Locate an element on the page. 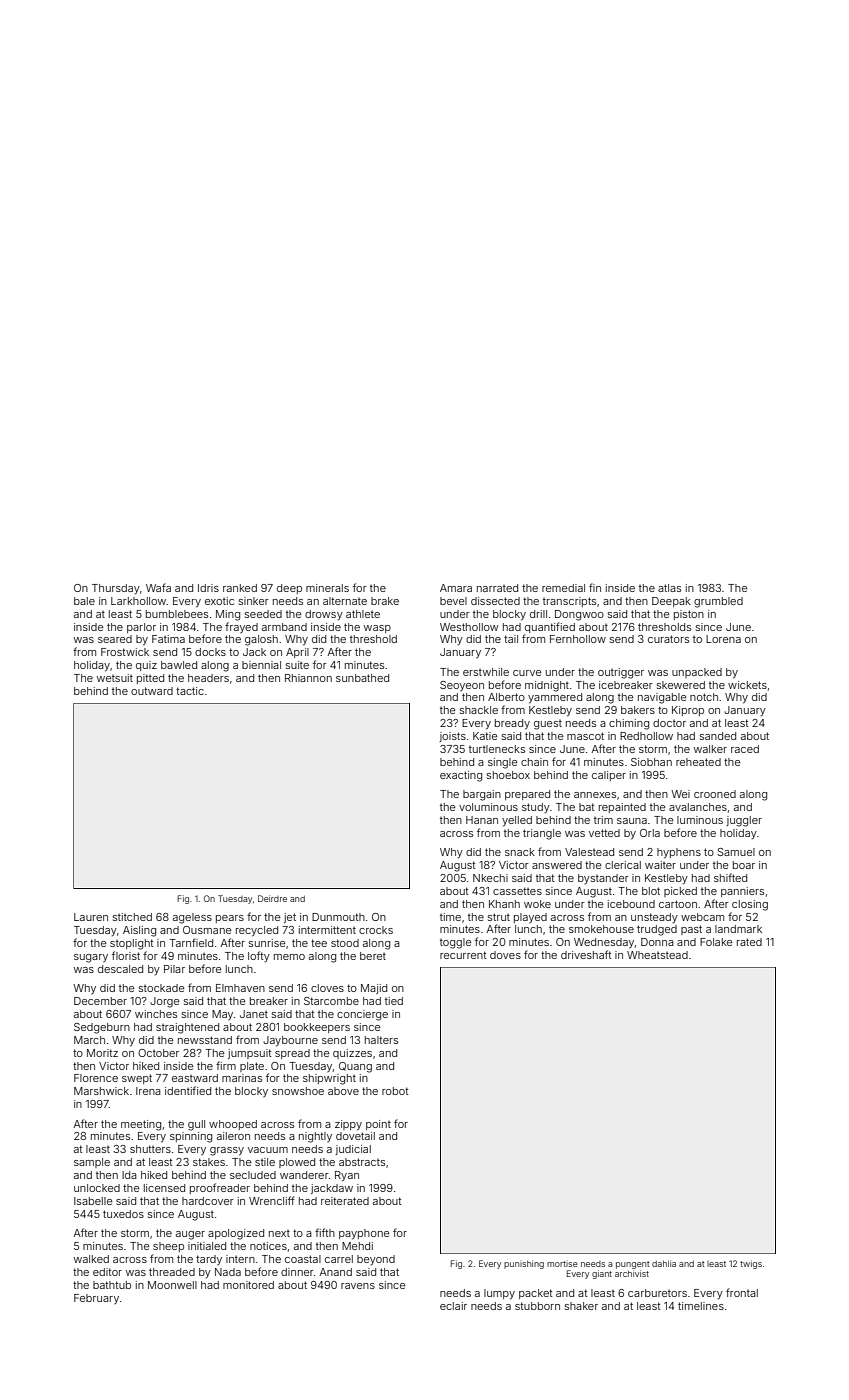 This document has width=849, height=1400. Deirdre is located at coordinates (272, 898).
